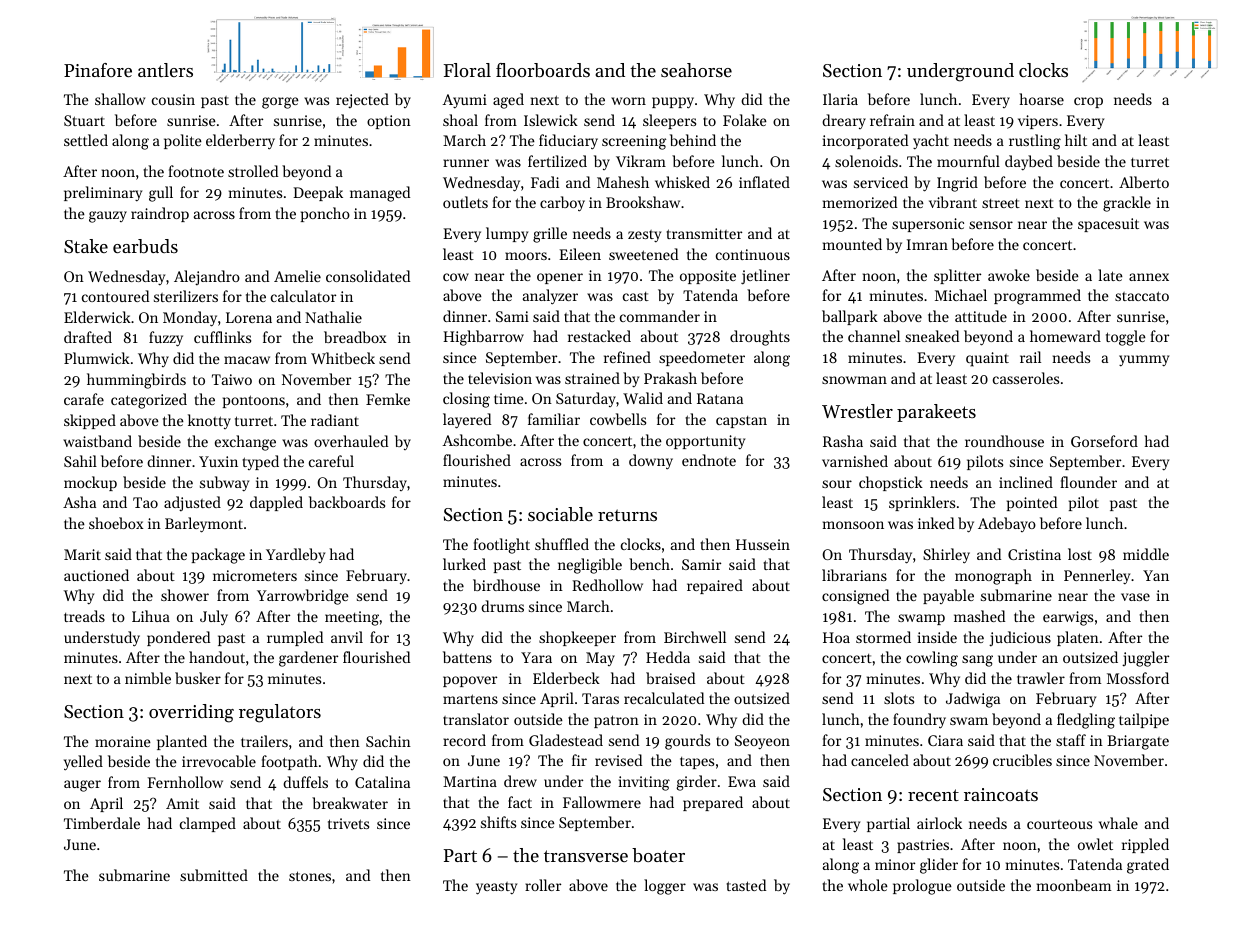 Image resolution: width=1233 pixels, height=952 pixels. What do you see at coordinates (1009, 275) in the screenshot?
I see `awoke` at bounding box center [1009, 275].
